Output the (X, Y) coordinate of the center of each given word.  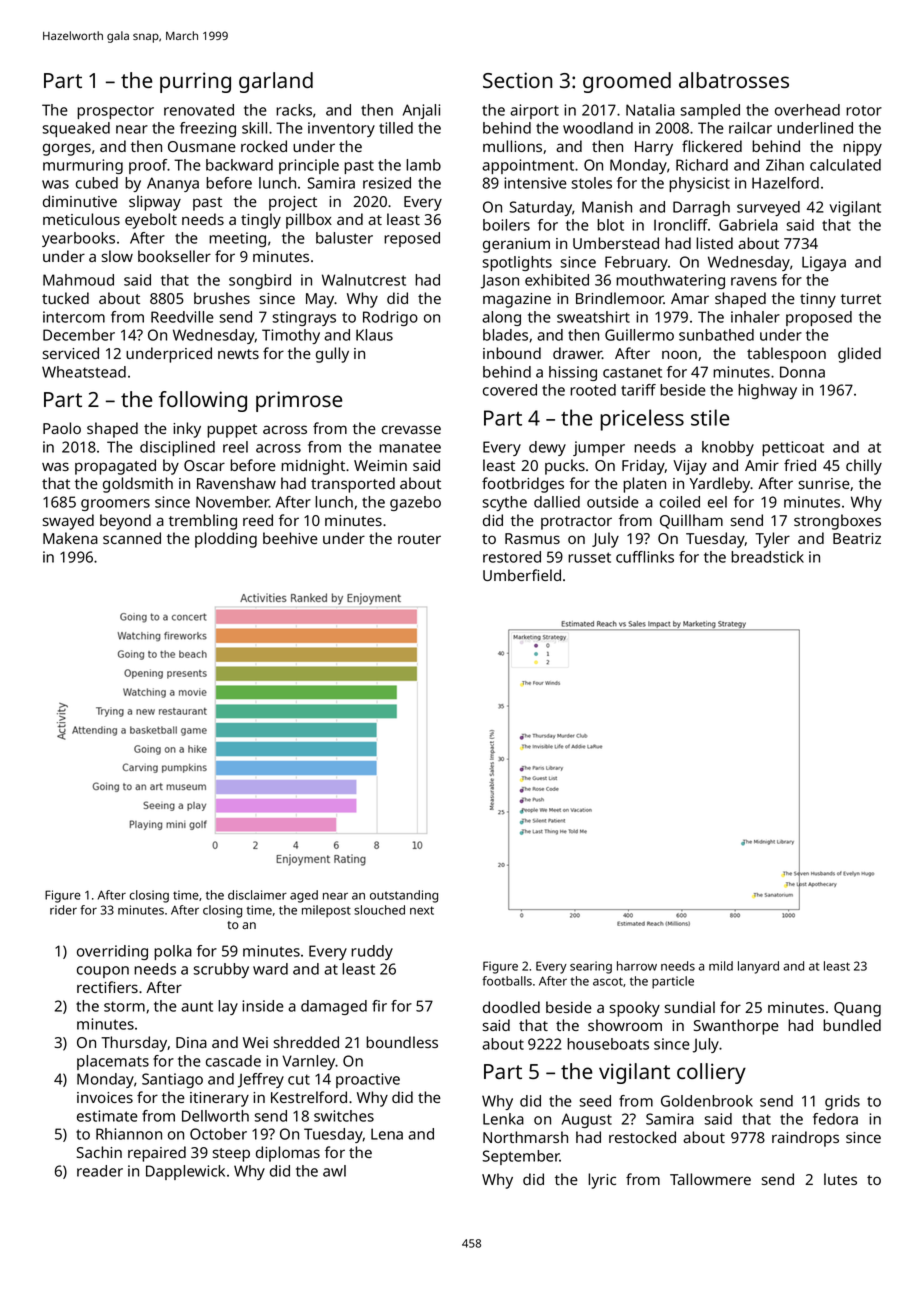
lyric (602, 1181)
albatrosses (734, 80)
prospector (115, 112)
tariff (638, 390)
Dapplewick (185, 1172)
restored (512, 557)
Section (517, 80)
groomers (115, 505)
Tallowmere (710, 1179)
